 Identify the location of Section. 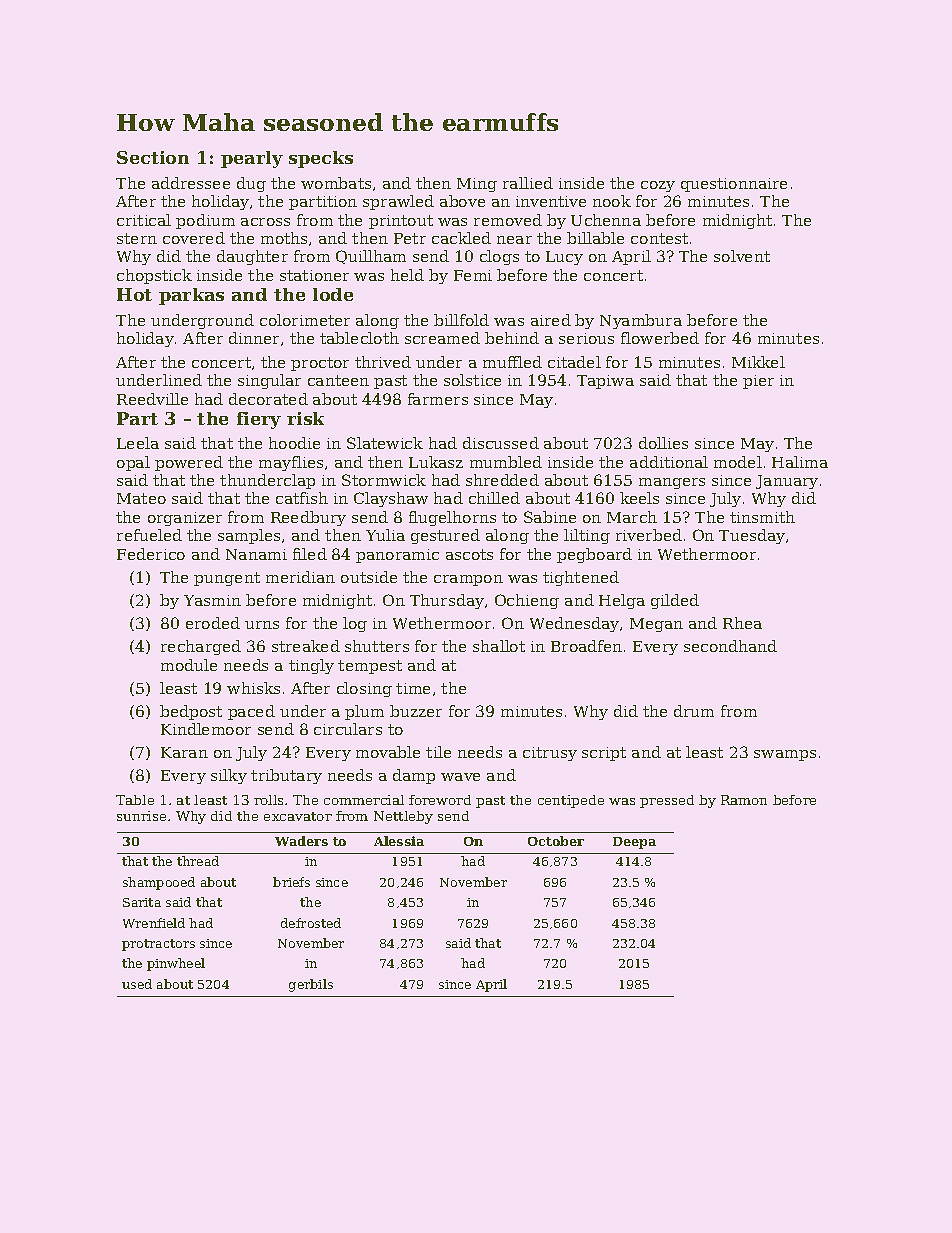
(153, 157).
